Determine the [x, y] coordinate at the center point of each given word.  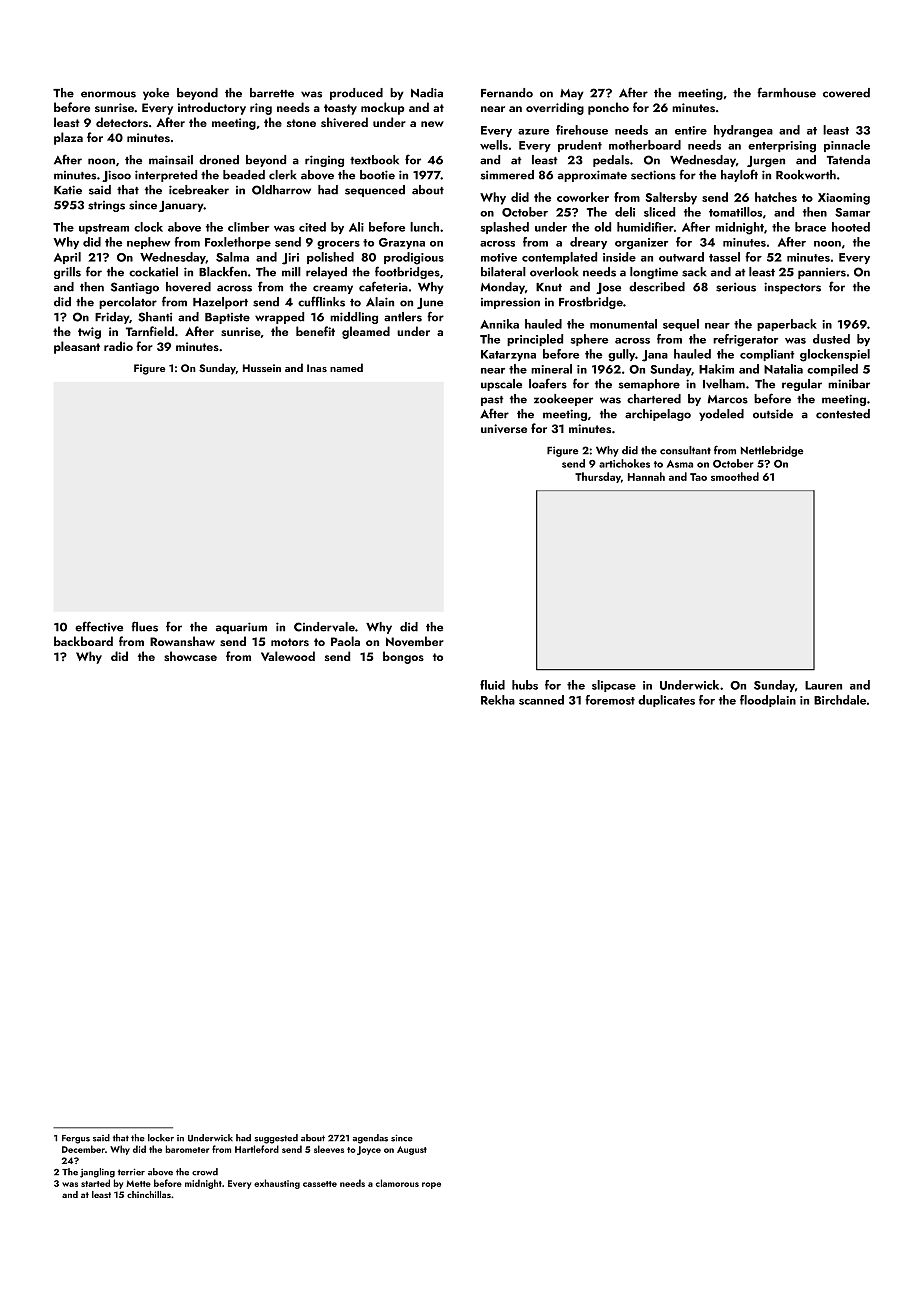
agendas [370, 1139]
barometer [187, 1149]
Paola [345, 641]
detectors [122, 122]
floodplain [768, 701]
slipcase [614, 686]
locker [161, 1138]
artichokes [624, 463]
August [412, 1150]
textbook [374, 160]
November [415, 641]
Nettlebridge [772, 451]
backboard [83, 641]
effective [99, 626]
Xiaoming [844, 199]
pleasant [77, 347]
